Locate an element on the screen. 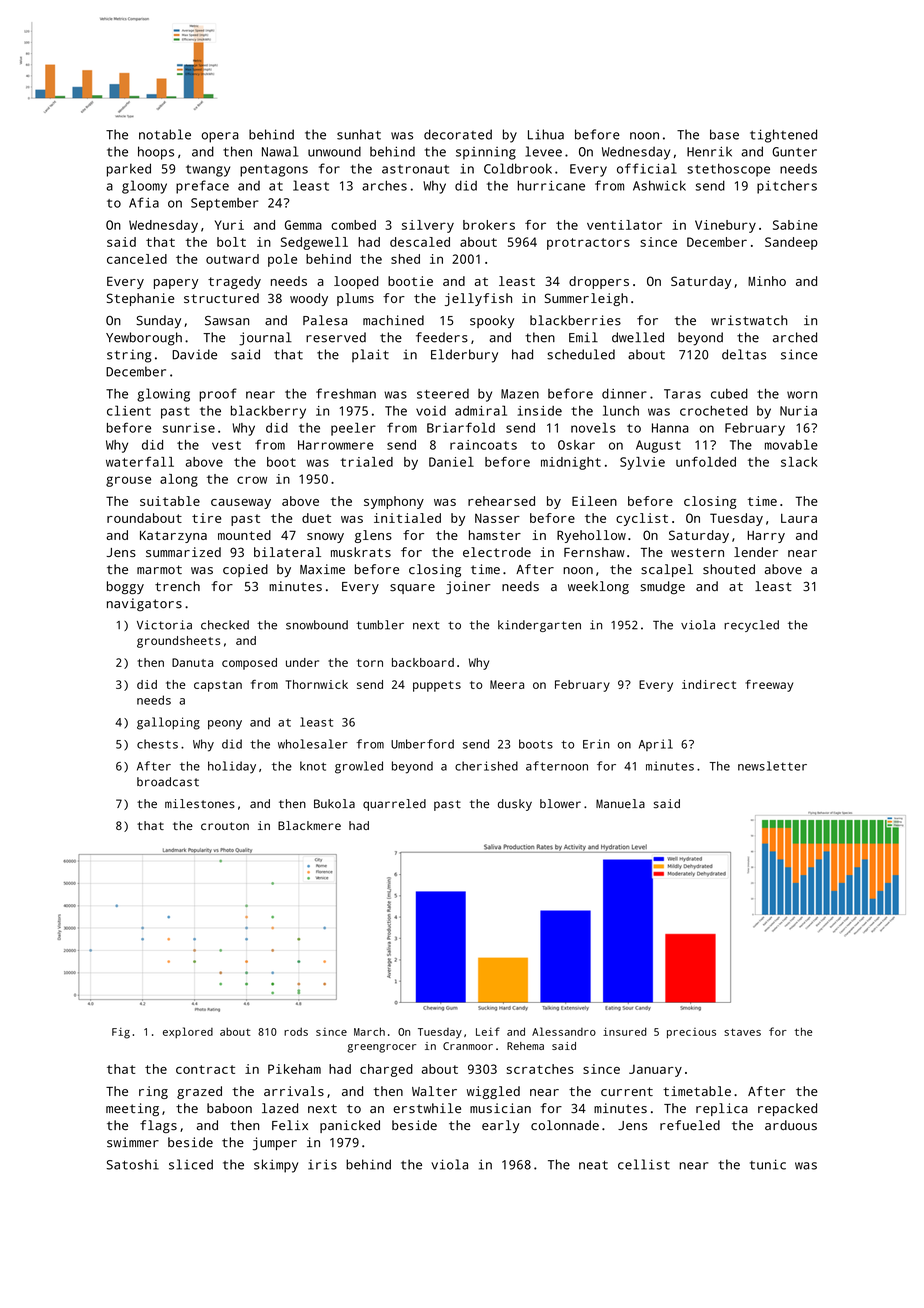 The width and height of the screenshot is (924, 1308). hoops is located at coordinates (156, 153).
